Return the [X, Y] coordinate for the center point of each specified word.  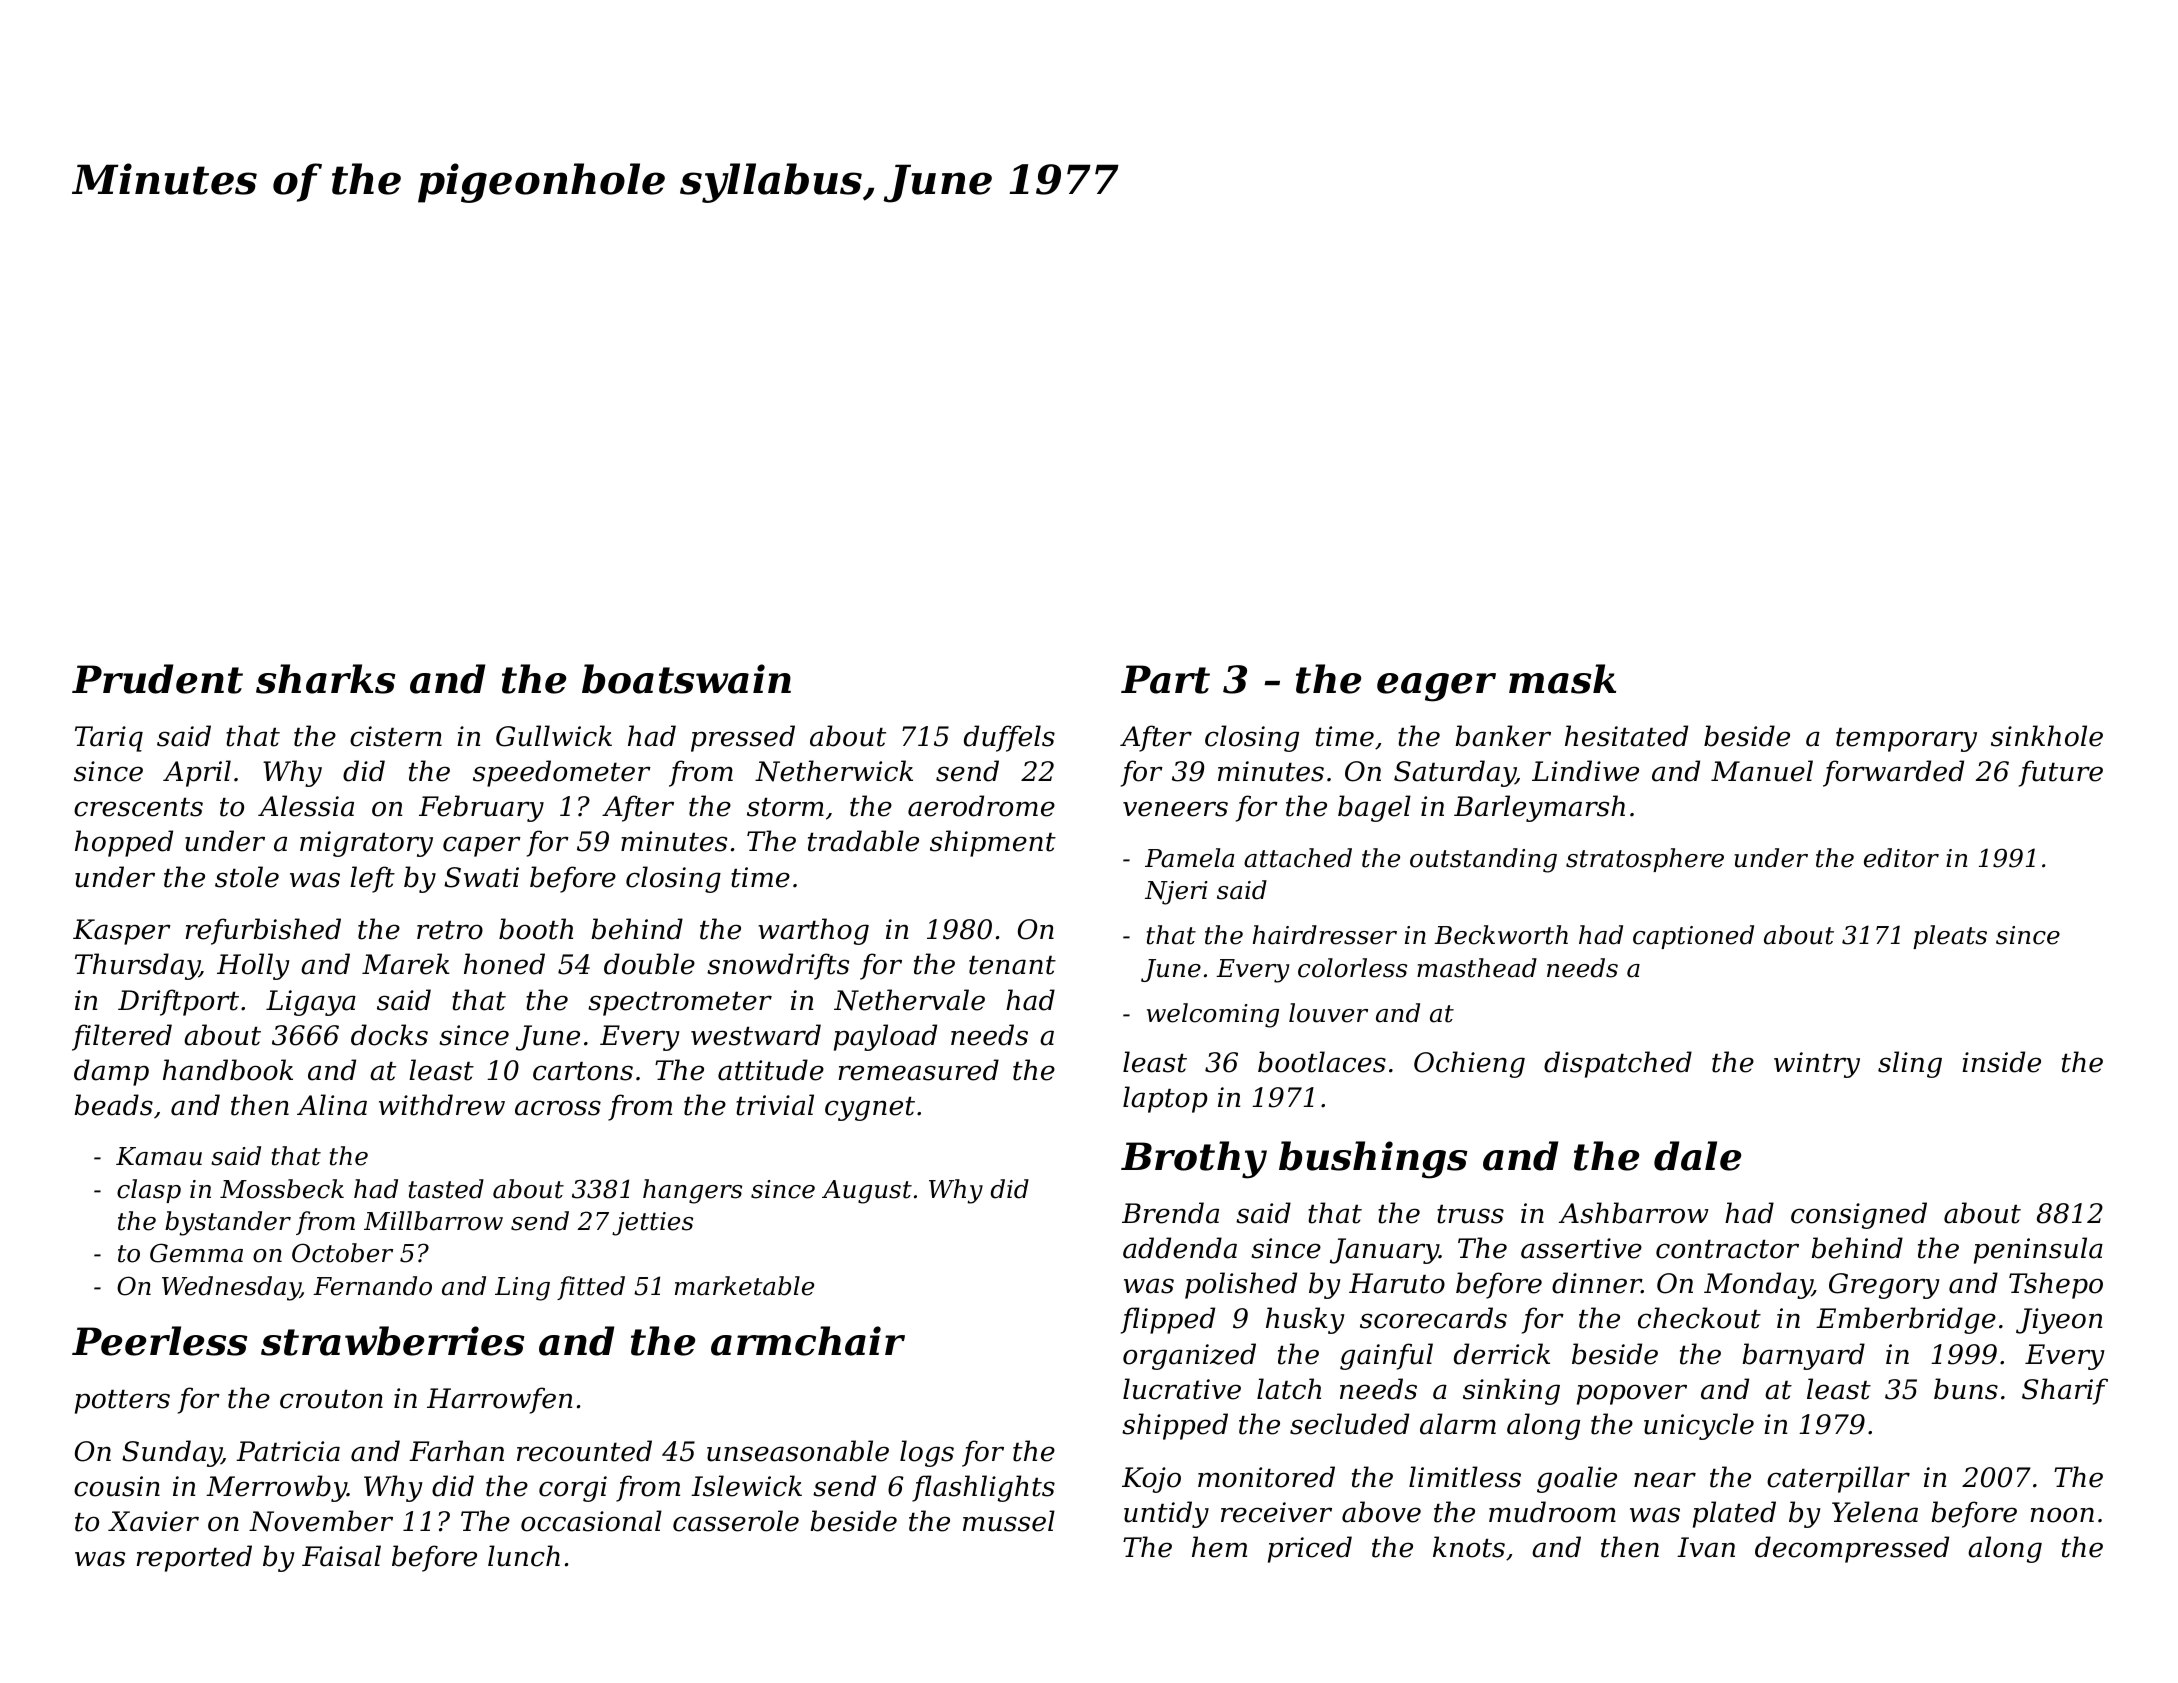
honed [504, 964]
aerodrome [981, 806]
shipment [993, 843]
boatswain [686, 679]
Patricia [288, 1451]
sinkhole [2047, 736]
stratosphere [1645, 860]
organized [1189, 1356]
